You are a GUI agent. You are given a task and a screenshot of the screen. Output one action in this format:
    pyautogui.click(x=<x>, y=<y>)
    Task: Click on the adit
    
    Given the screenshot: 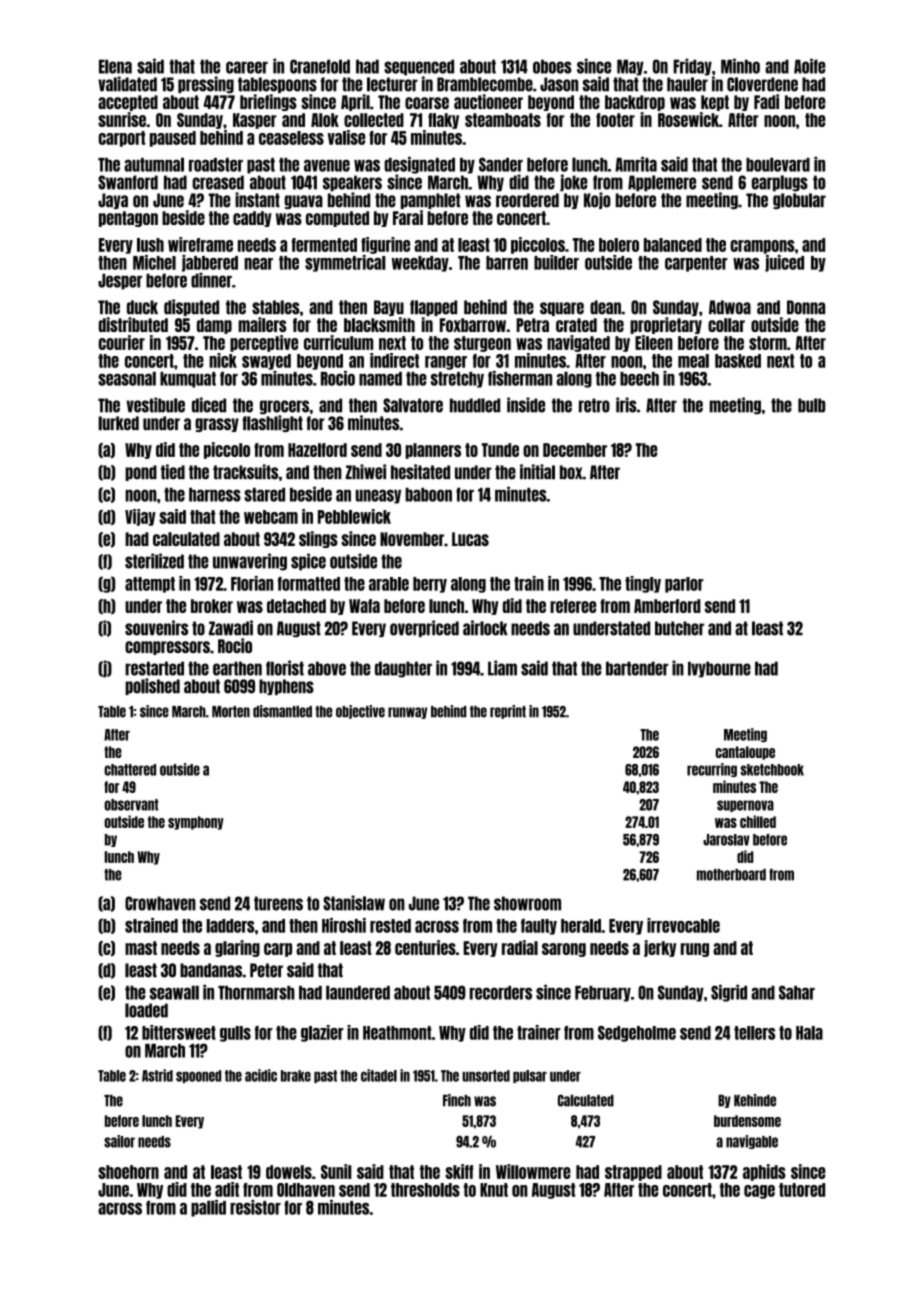 What is the action you would take?
    pyautogui.click(x=227, y=1189)
